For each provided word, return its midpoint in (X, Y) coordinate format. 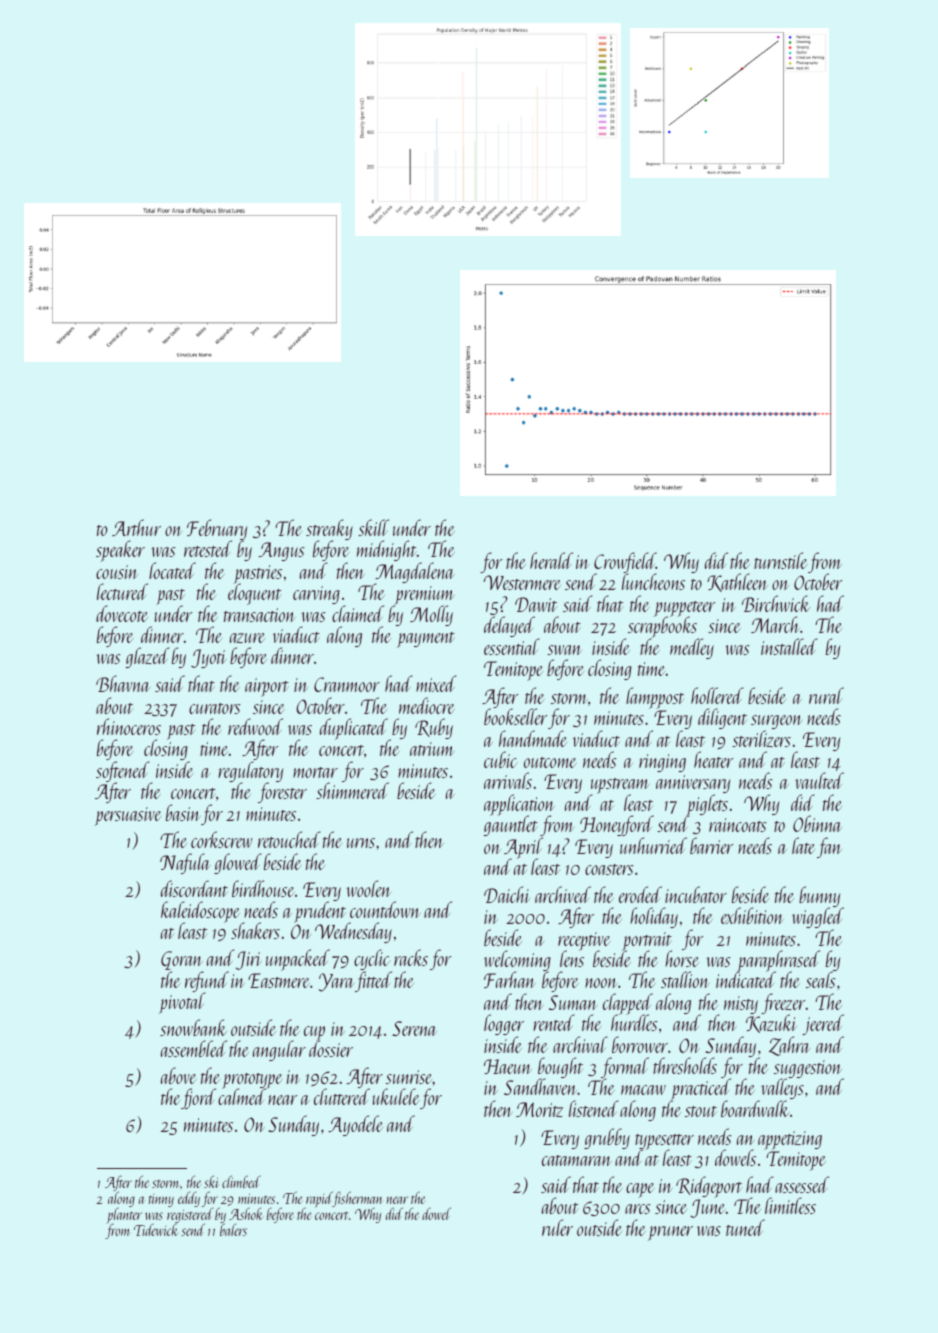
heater (713, 759)
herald (551, 560)
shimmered (352, 791)
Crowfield (625, 563)
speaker (120, 551)
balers (233, 1230)
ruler (557, 1227)
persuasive (128, 816)
